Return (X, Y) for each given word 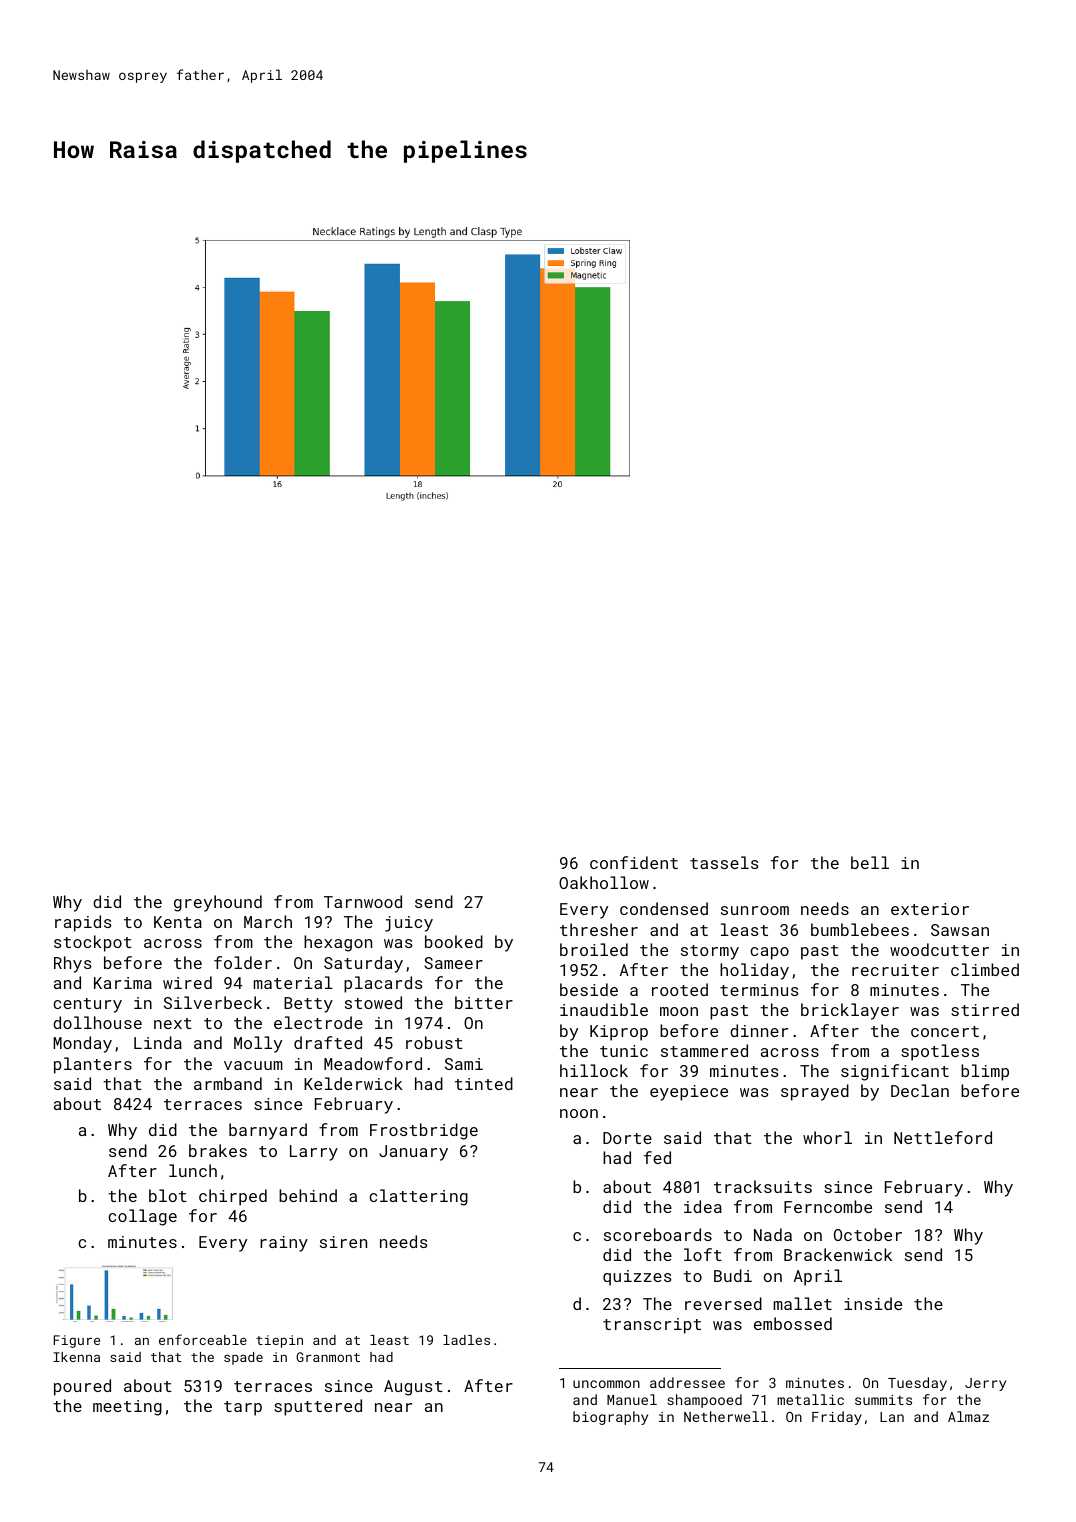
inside (873, 1303)
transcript (652, 1326)
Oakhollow (604, 882)
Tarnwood (363, 901)
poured (82, 1387)
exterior (930, 909)
